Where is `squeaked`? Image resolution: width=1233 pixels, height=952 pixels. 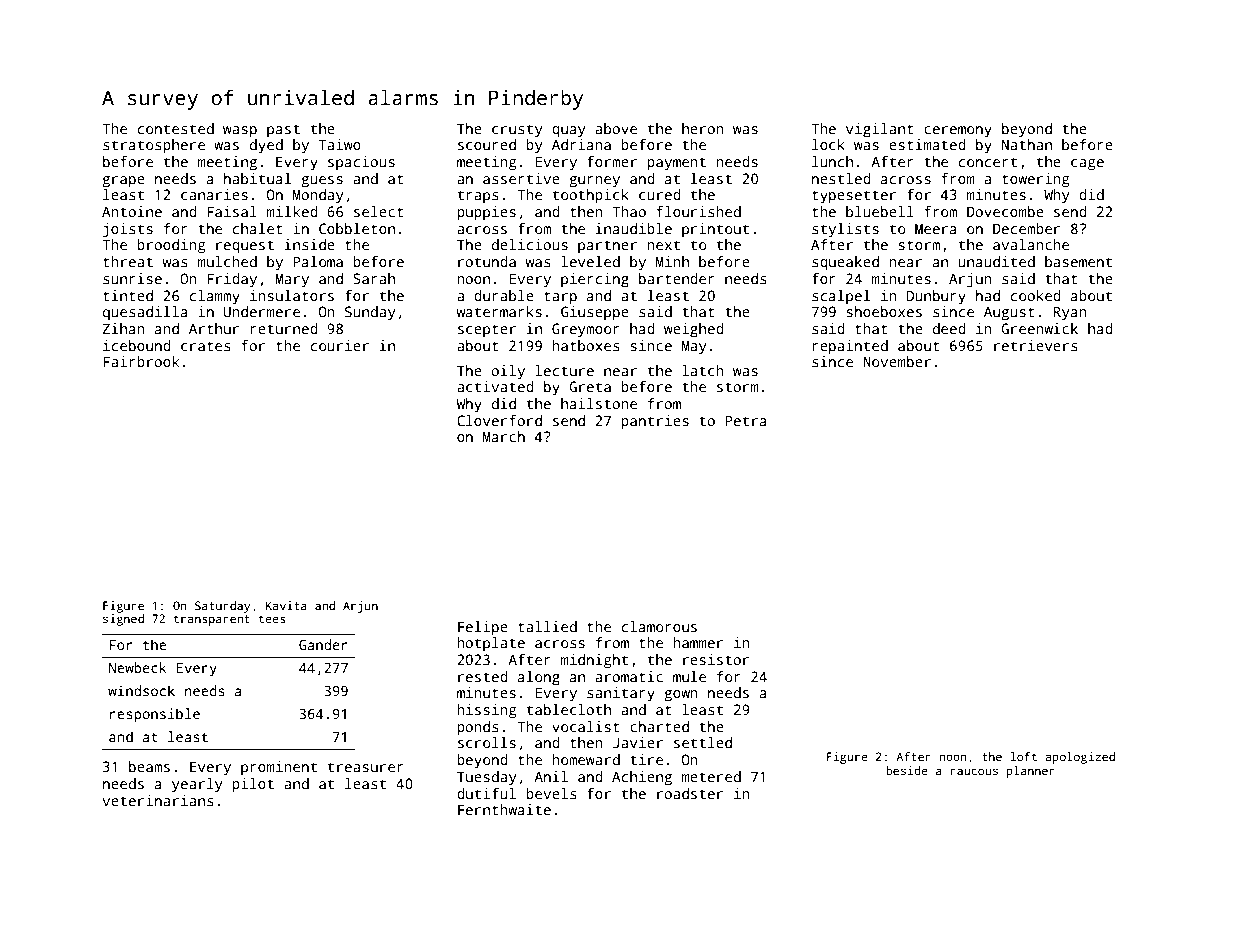 squeaked is located at coordinates (845, 263).
